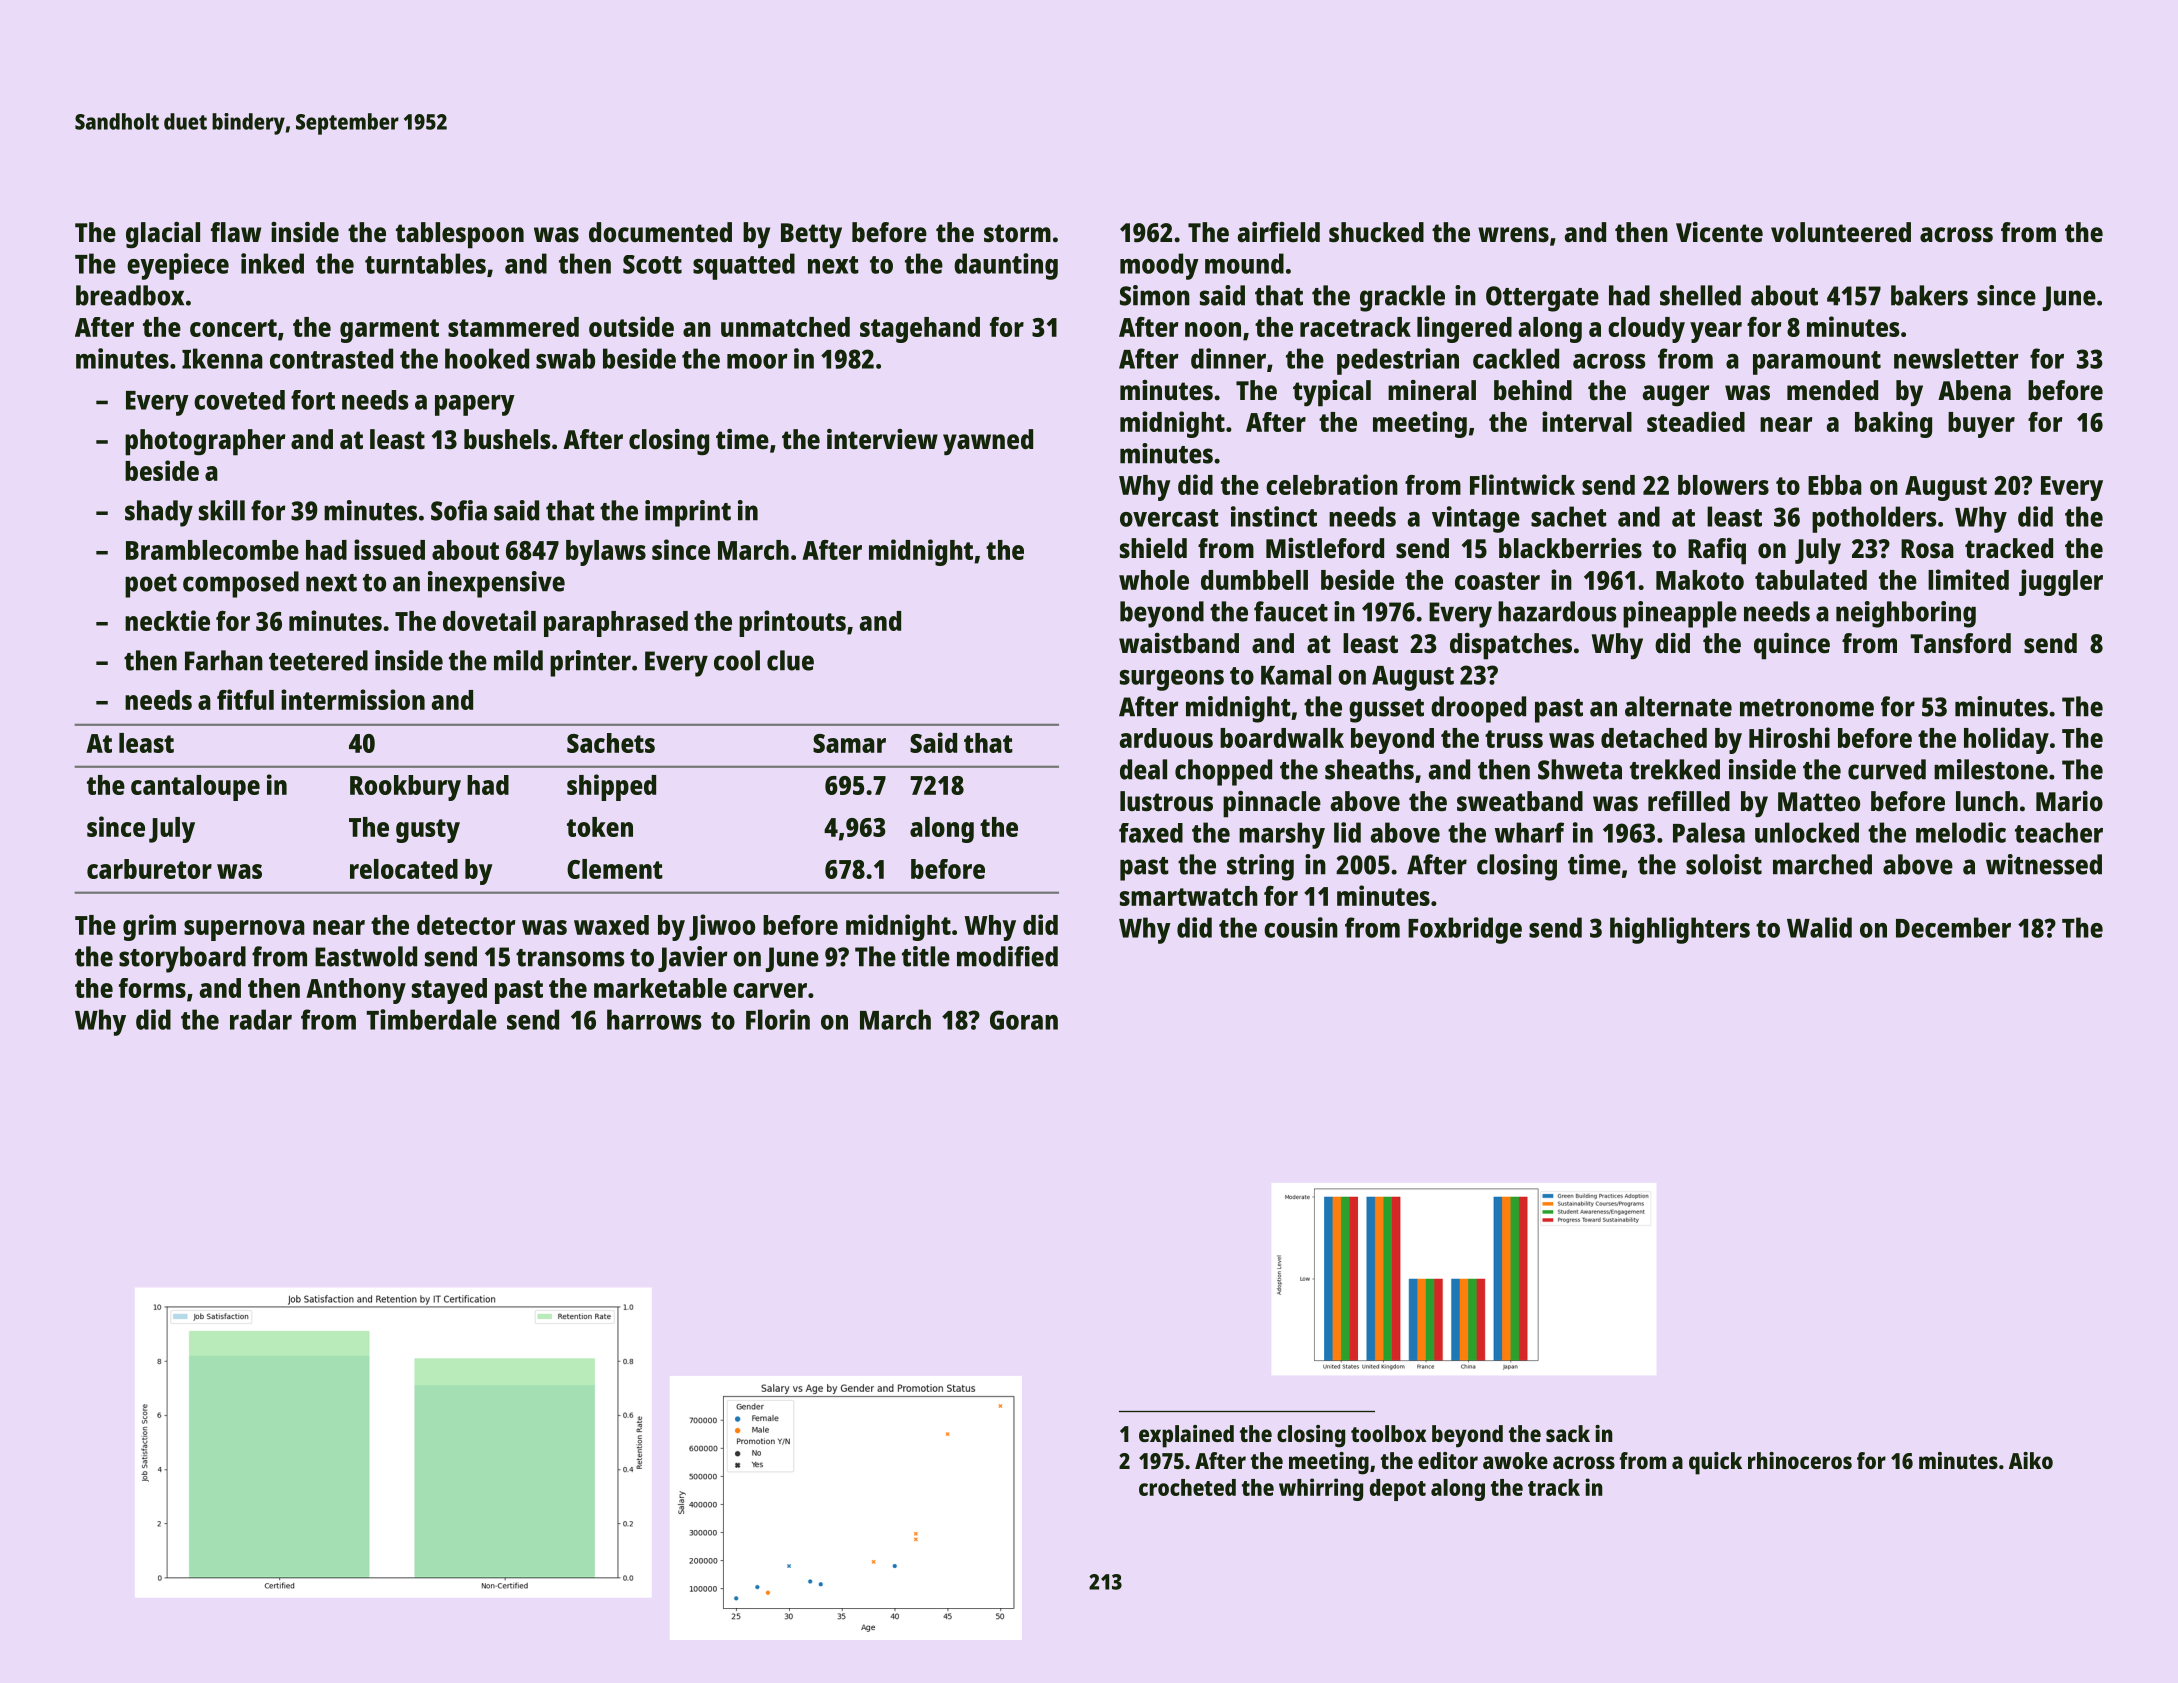 The image size is (2178, 1683). I want to click on boardwalk, so click(1282, 738).
